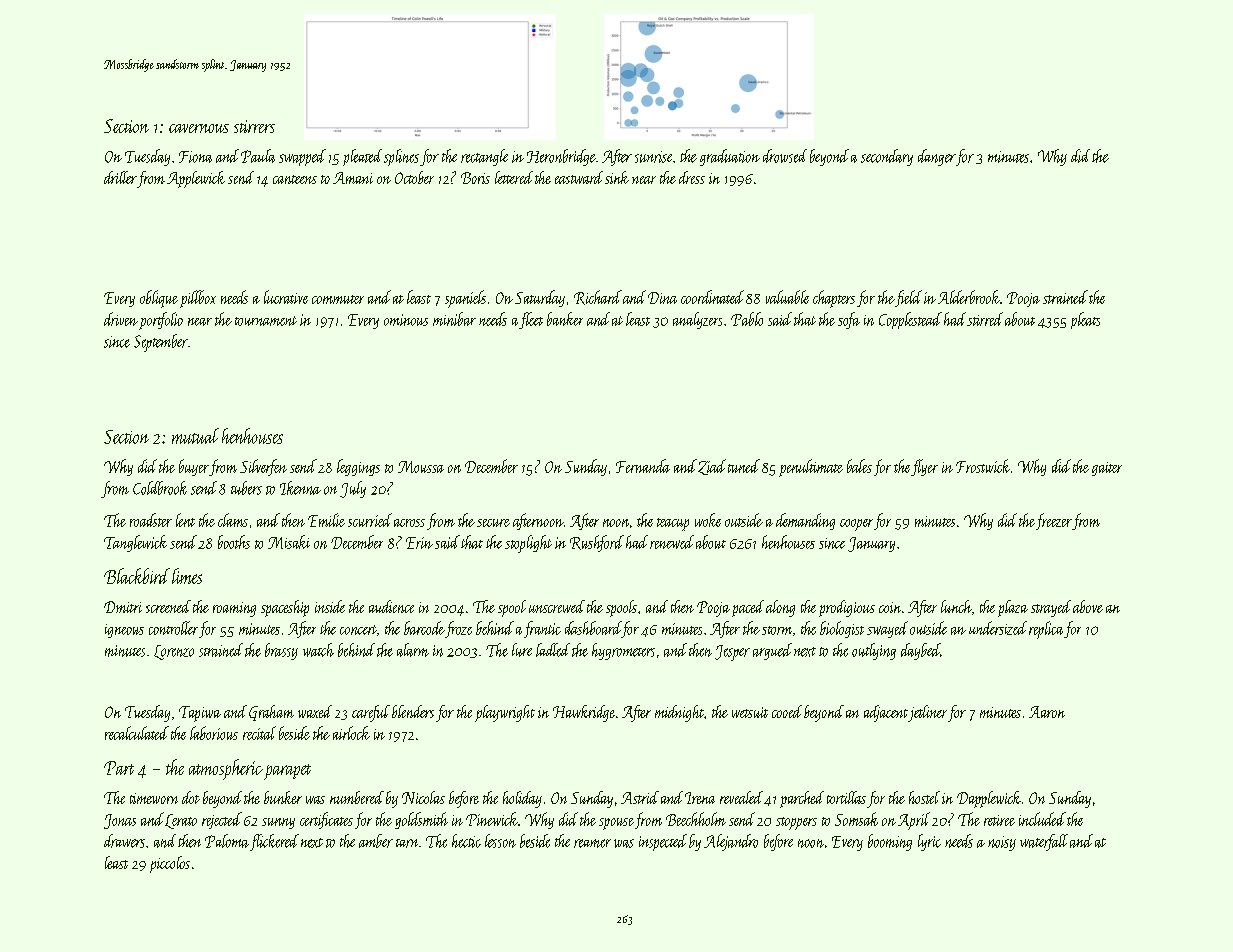  I want to click on piccolos, so click(170, 864).
